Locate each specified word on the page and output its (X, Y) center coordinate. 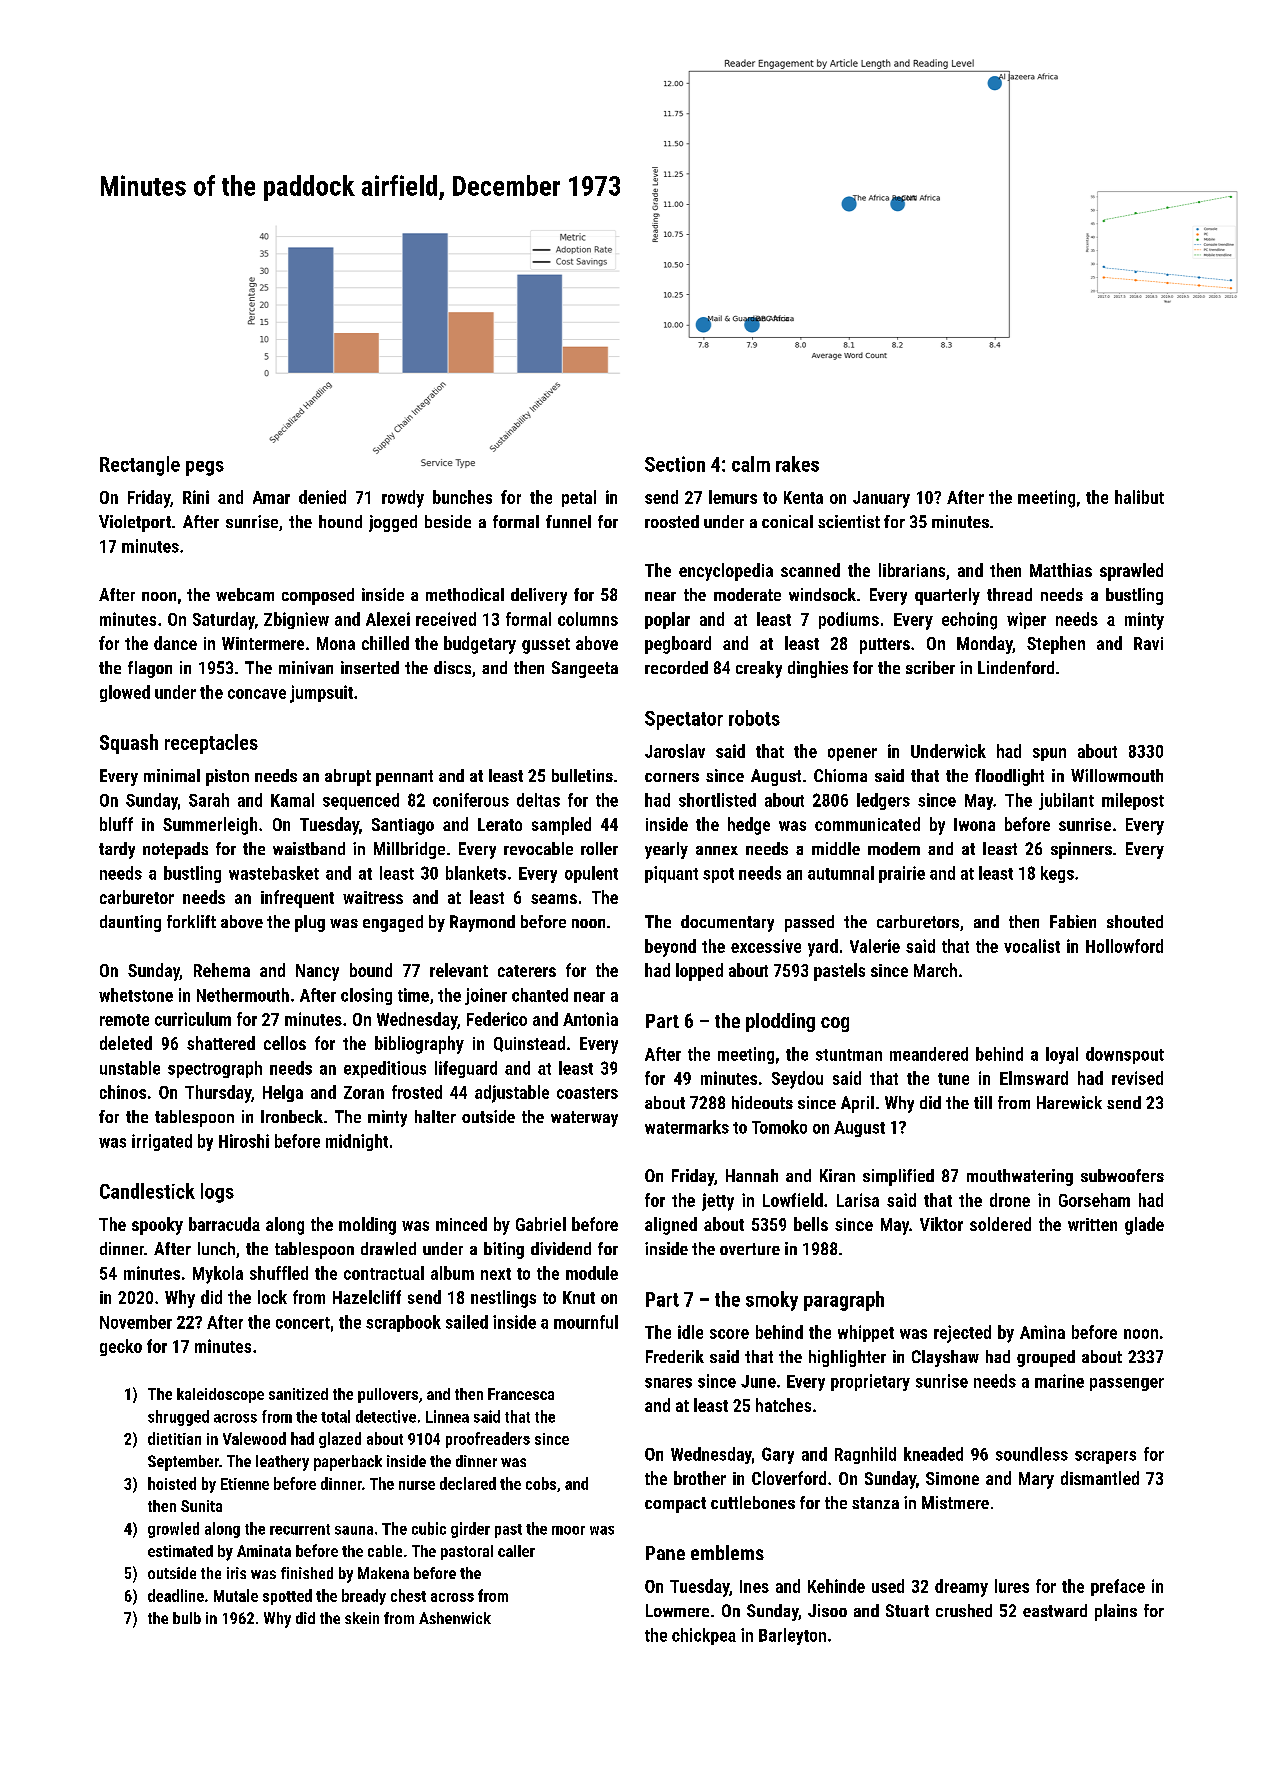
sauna (354, 1530)
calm (751, 464)
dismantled (1100, 1478)
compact (675, 1505)
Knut (579, 1297)
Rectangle (140, 466)
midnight (357, 1142)
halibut (1139, 497)
